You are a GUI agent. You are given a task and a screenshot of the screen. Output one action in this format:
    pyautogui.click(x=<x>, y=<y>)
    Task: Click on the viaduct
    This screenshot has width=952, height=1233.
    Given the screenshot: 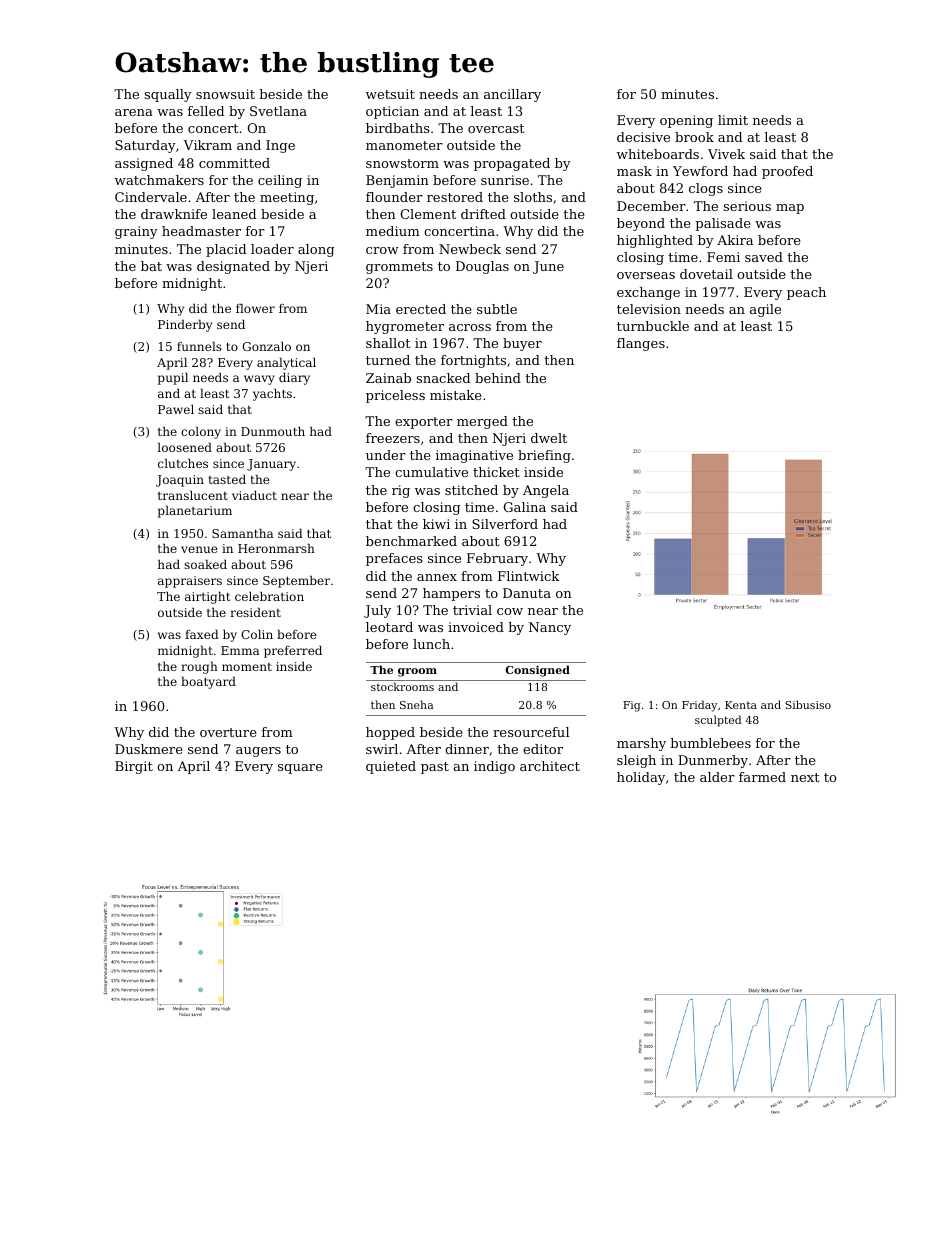 What is the action you would take?
    pyautogui.click(x=254, y=495)
